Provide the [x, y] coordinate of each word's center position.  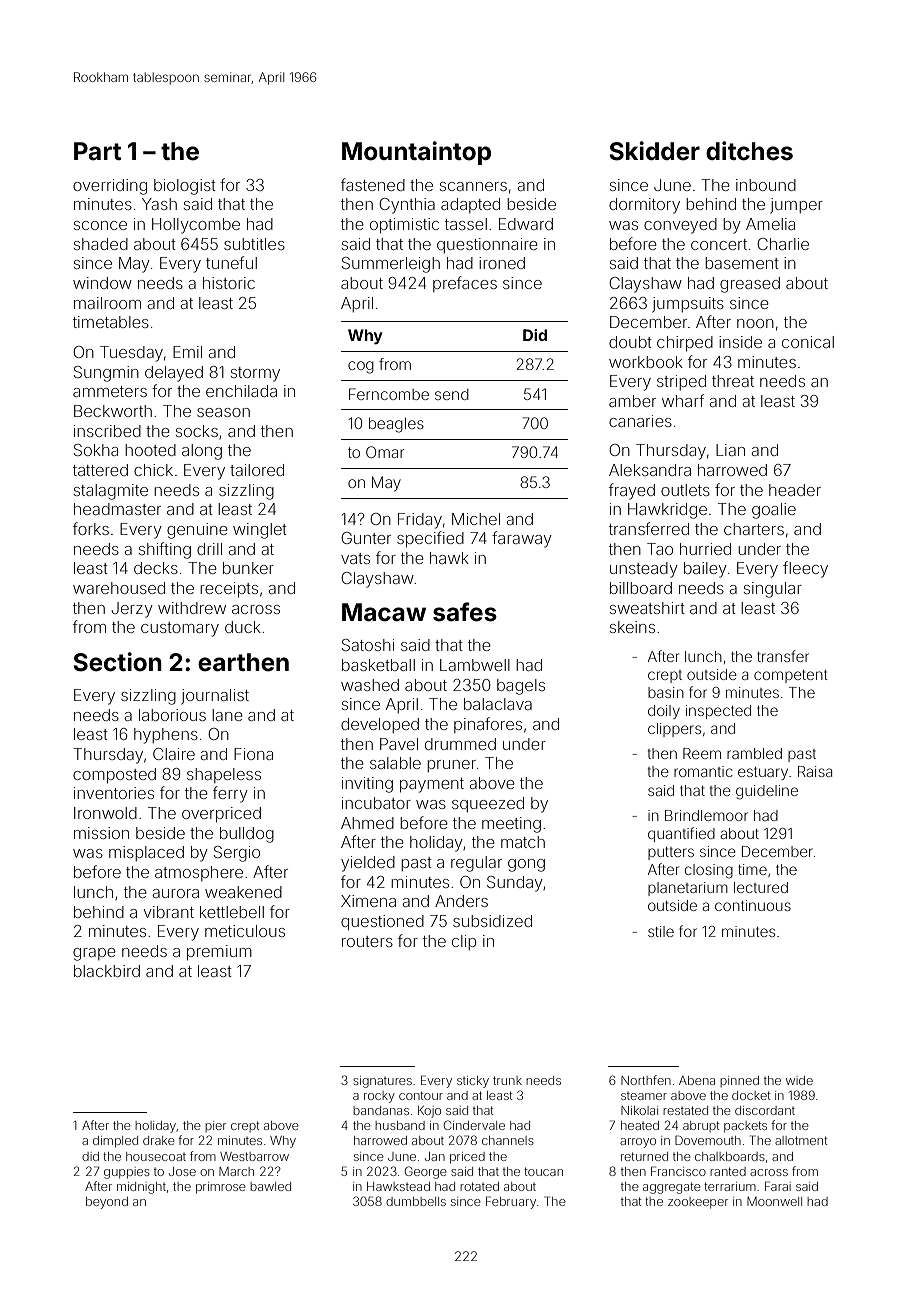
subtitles [254, 244]
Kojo [429, 1112]
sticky [473, 1082]
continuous [753, 905]
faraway [522, 539]
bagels [521, 687]
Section [117, 662]
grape [94, 954]
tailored [257, 470]
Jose [182, 1171]
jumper [796, 206]
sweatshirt [647, 608]
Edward [526, 224]
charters [754, 529]
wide [799, 1080]
